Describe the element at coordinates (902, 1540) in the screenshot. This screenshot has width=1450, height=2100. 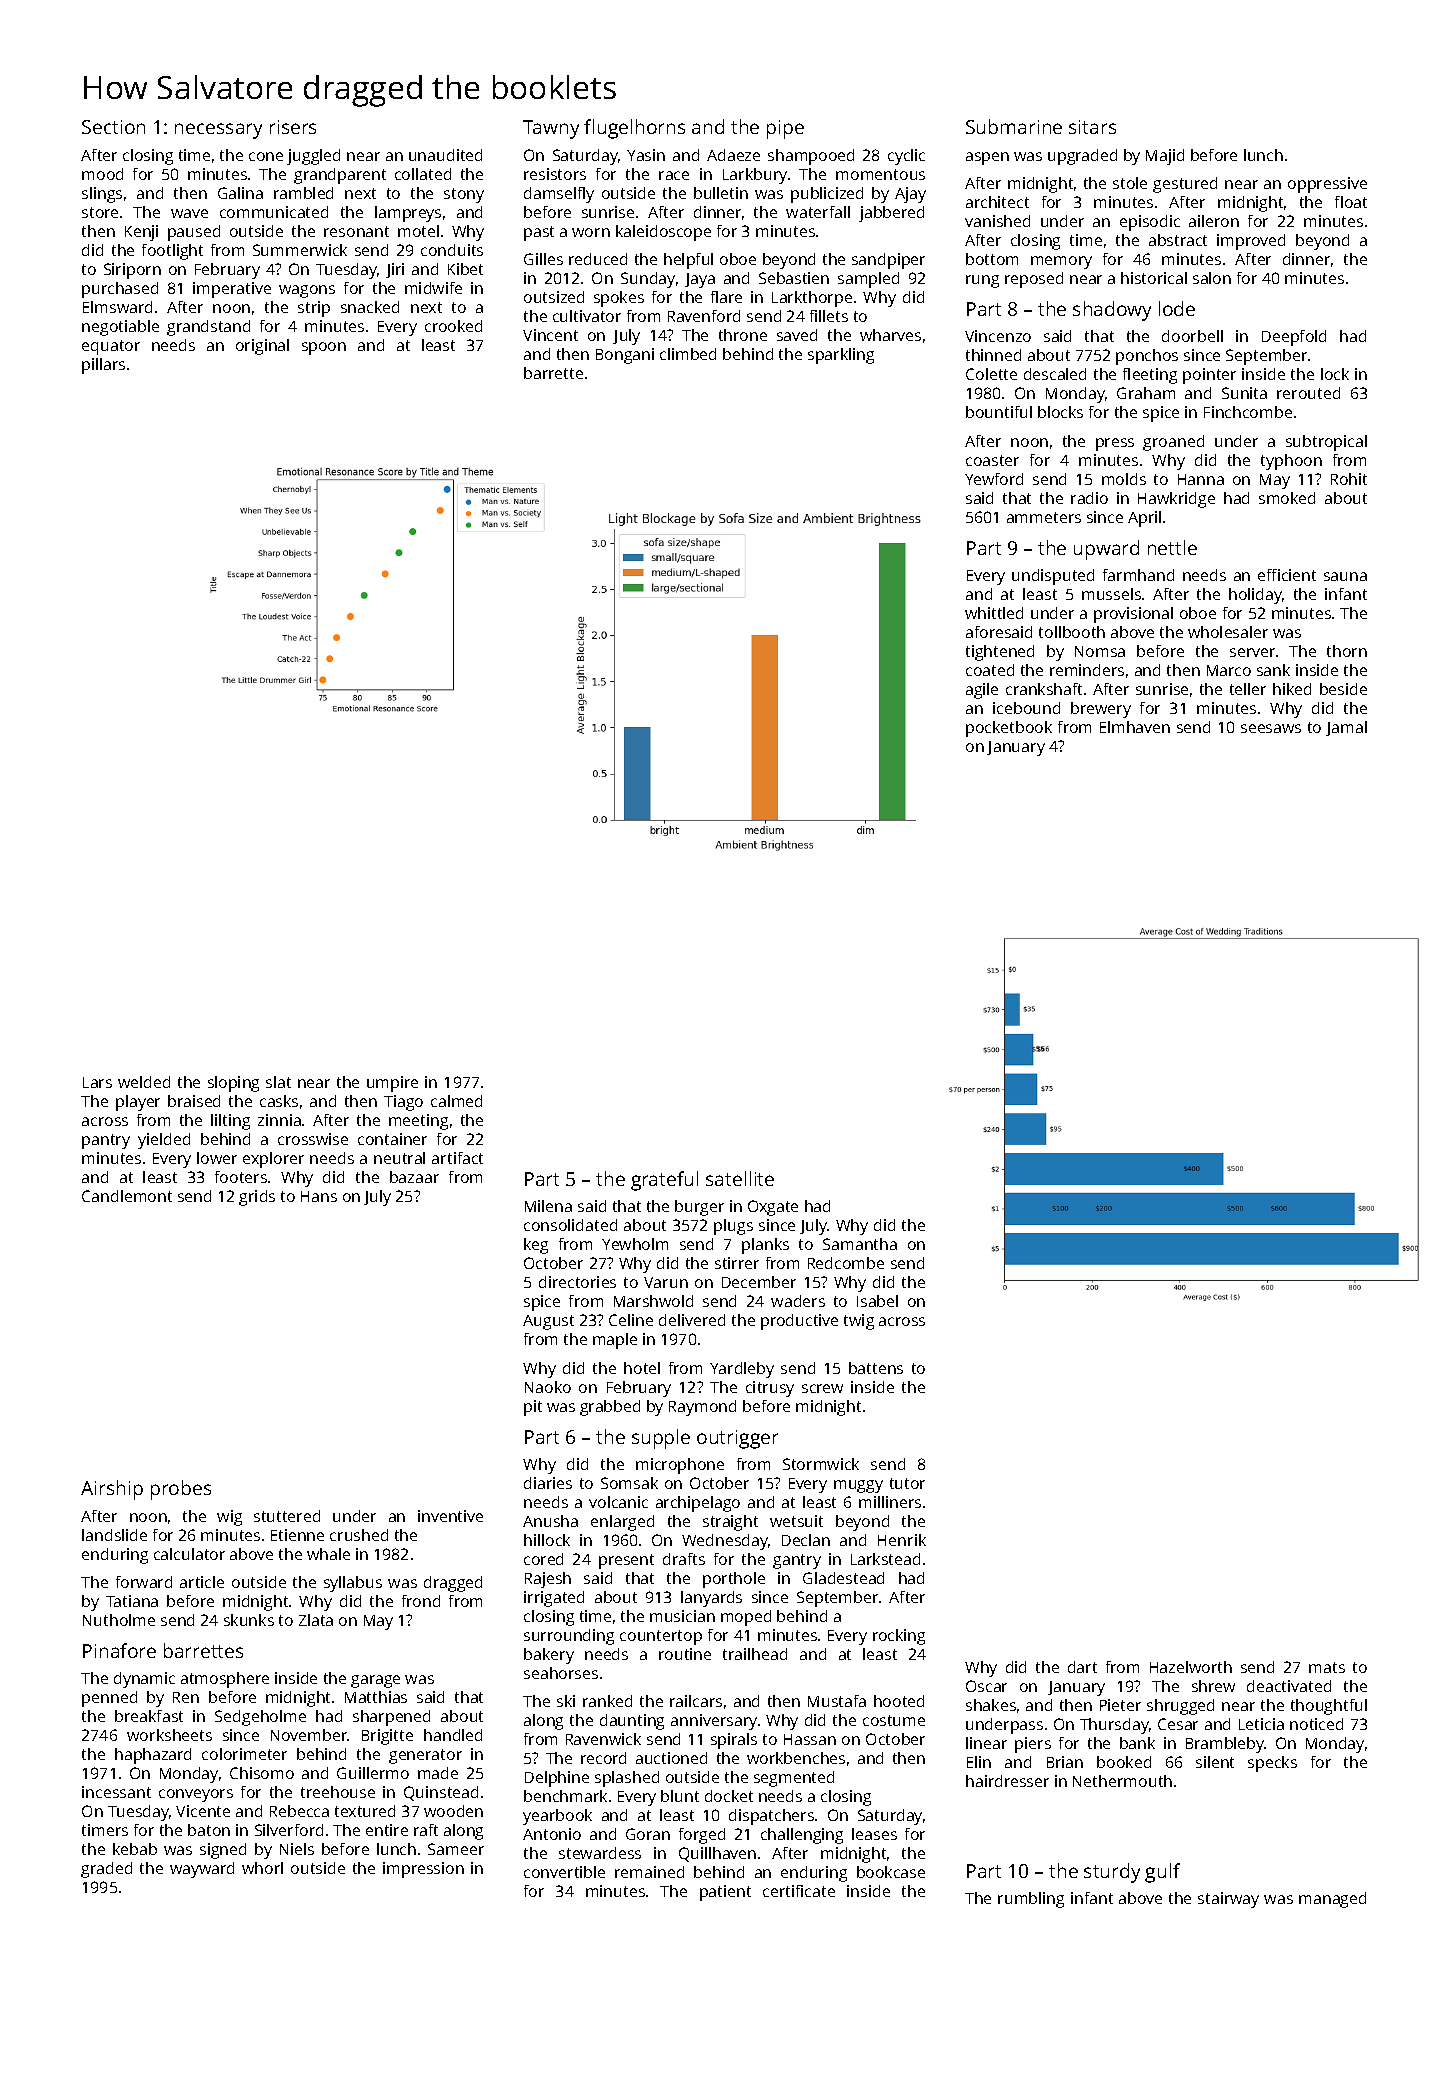
I see `Henrik` at that location.
